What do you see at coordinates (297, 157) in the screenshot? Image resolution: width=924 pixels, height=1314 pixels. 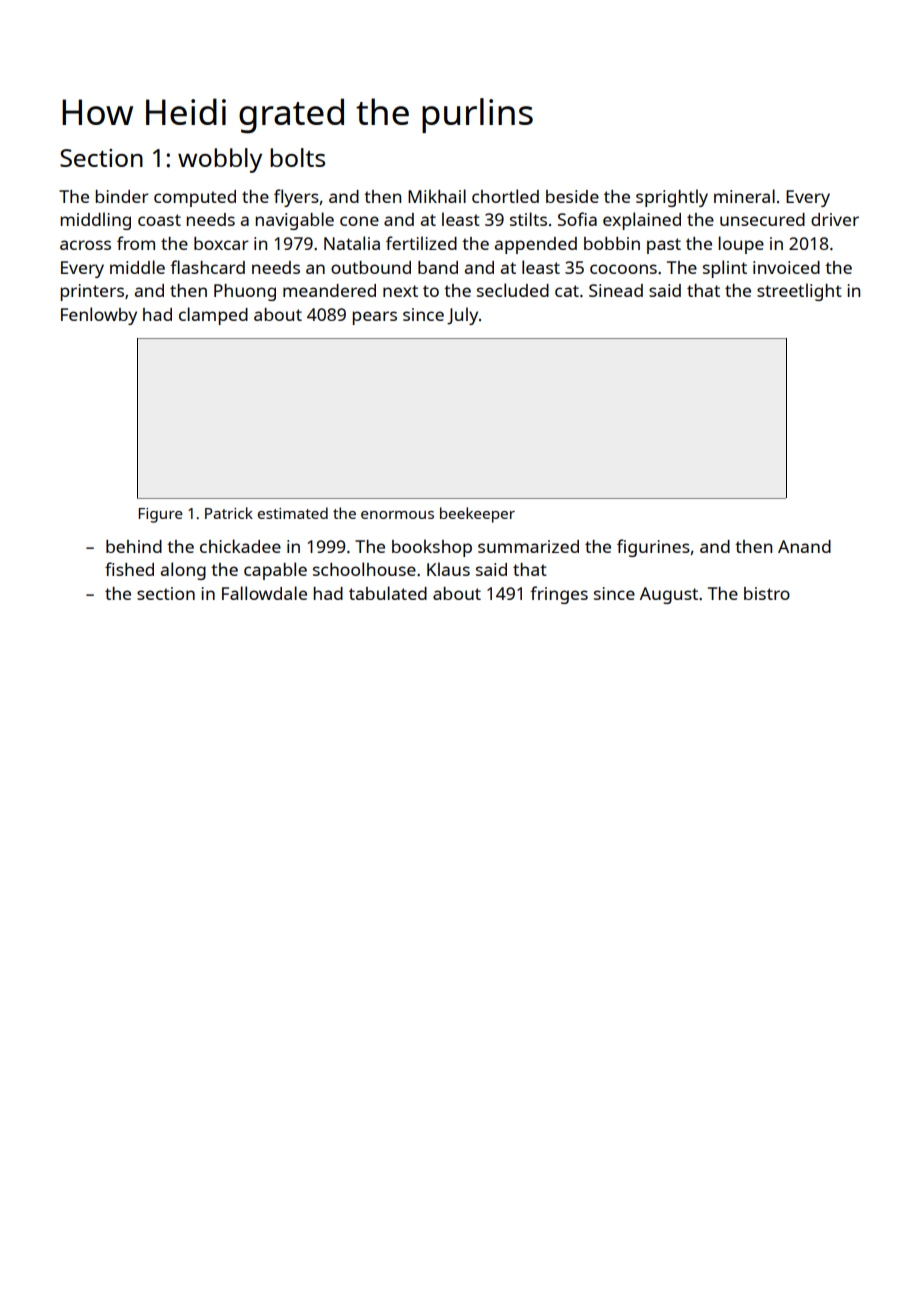 I see `bolts` at bounding box center [297, 157].
